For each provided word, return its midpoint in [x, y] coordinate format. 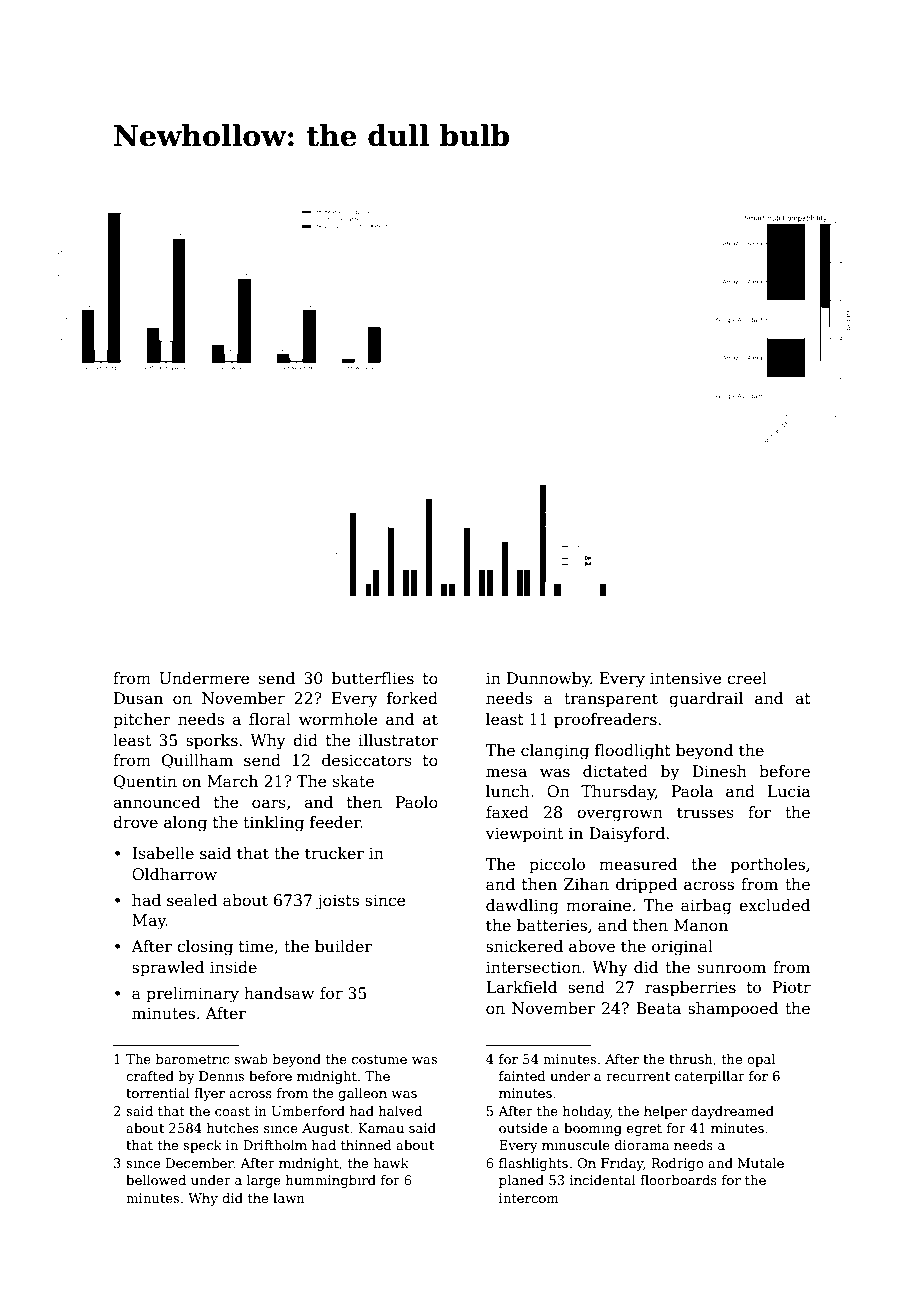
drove [135, 822]
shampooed [733, 1009]
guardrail [706, 700]
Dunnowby [549, 680]
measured [638, 864]
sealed [192, 900]
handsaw [279, 993]
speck [202, 1146]
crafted [150, 1076]
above [592, 946]
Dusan [138, 698]
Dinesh [719, 771]
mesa [506, 773]
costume [379, 1059]
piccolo [557, 865]
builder [343, 946]
